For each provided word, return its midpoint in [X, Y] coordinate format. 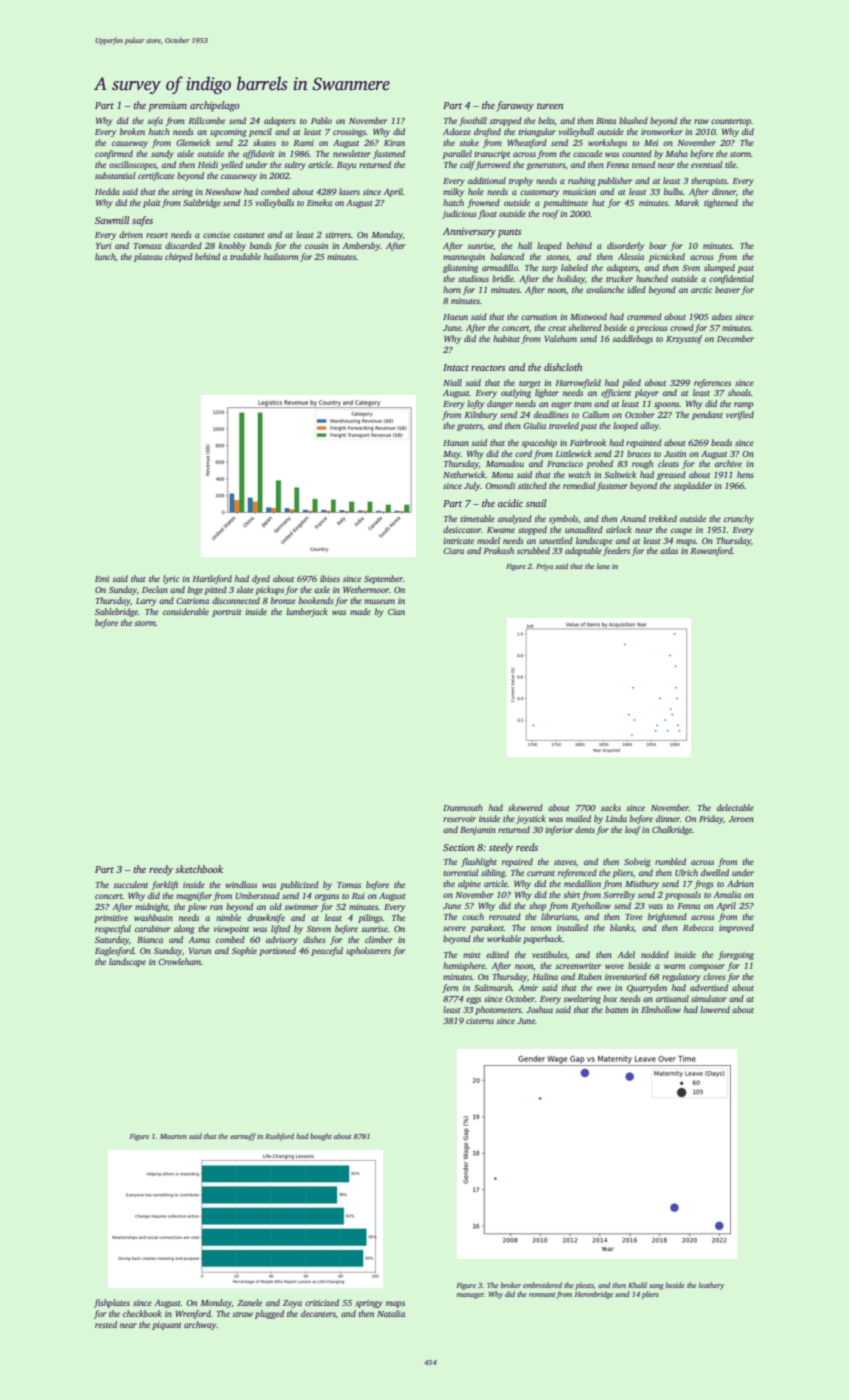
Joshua [539, 1009]
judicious [459, 214]
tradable [245, 256]
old [276, 906]
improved [736, 928]
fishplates [112, 1303]
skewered [525, 807]
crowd [682, 327]
